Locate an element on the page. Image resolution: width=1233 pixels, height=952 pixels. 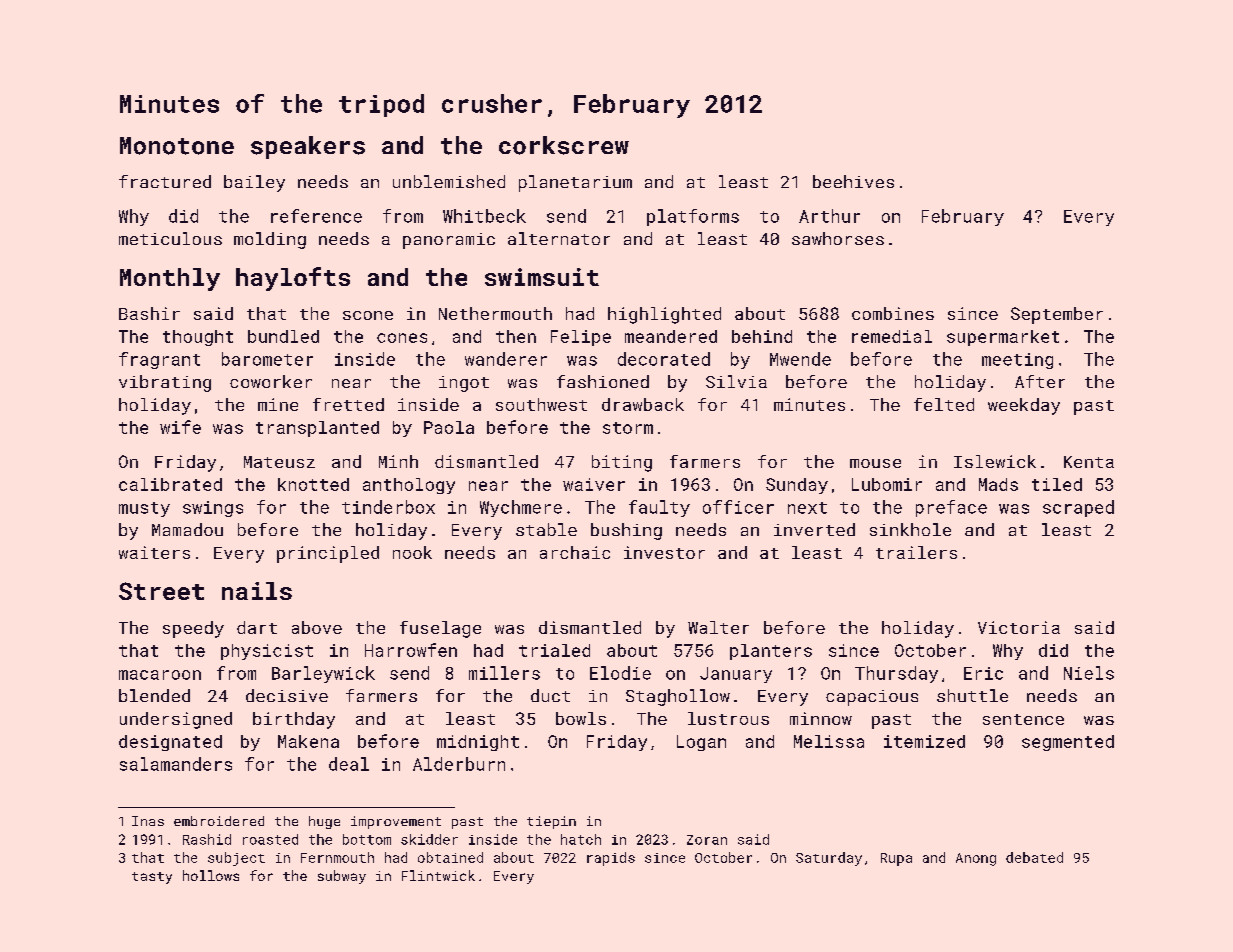
hollows is located at coordinates (211, 875).
